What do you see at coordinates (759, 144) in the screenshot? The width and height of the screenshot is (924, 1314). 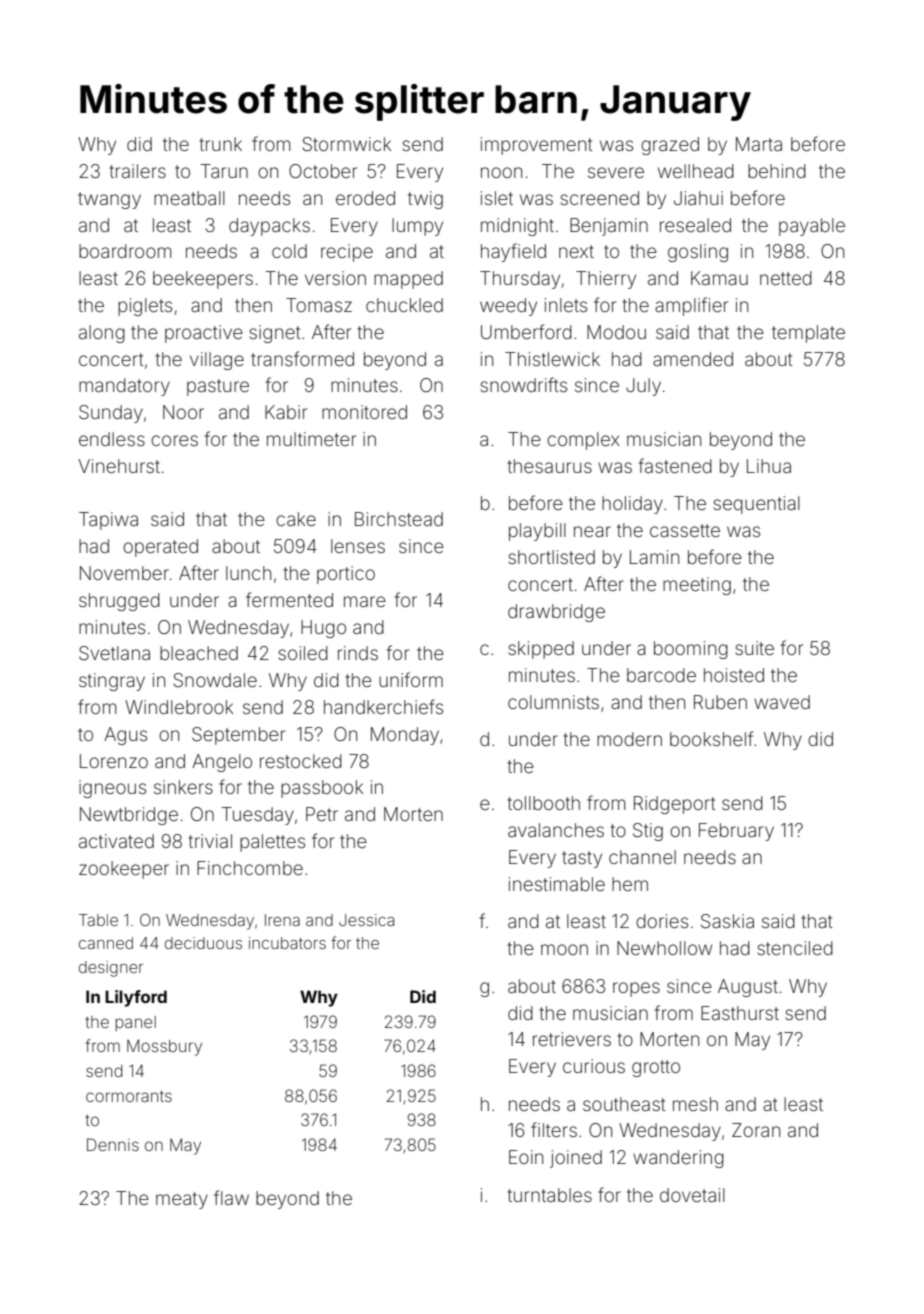 I see `Marta` at bounding box center [759, 144].
